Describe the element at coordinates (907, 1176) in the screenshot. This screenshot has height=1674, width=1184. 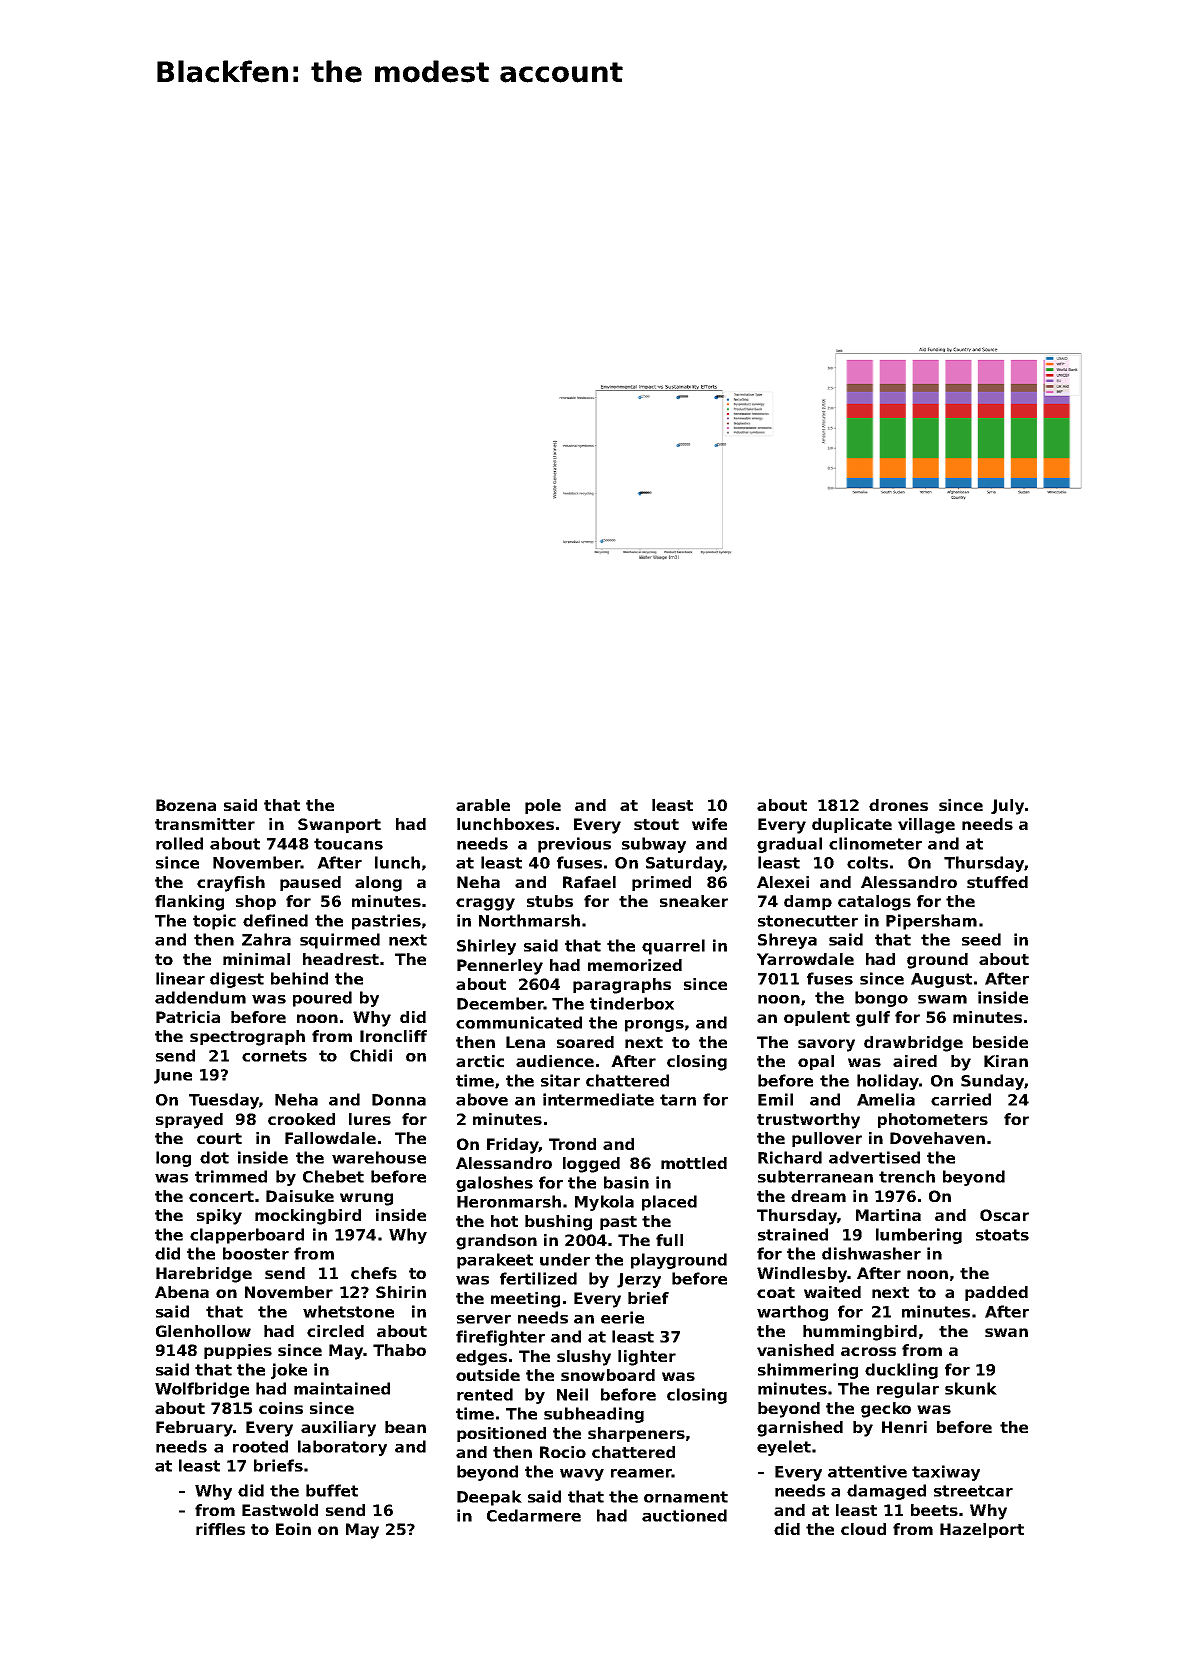
I see `trench` at that location.
